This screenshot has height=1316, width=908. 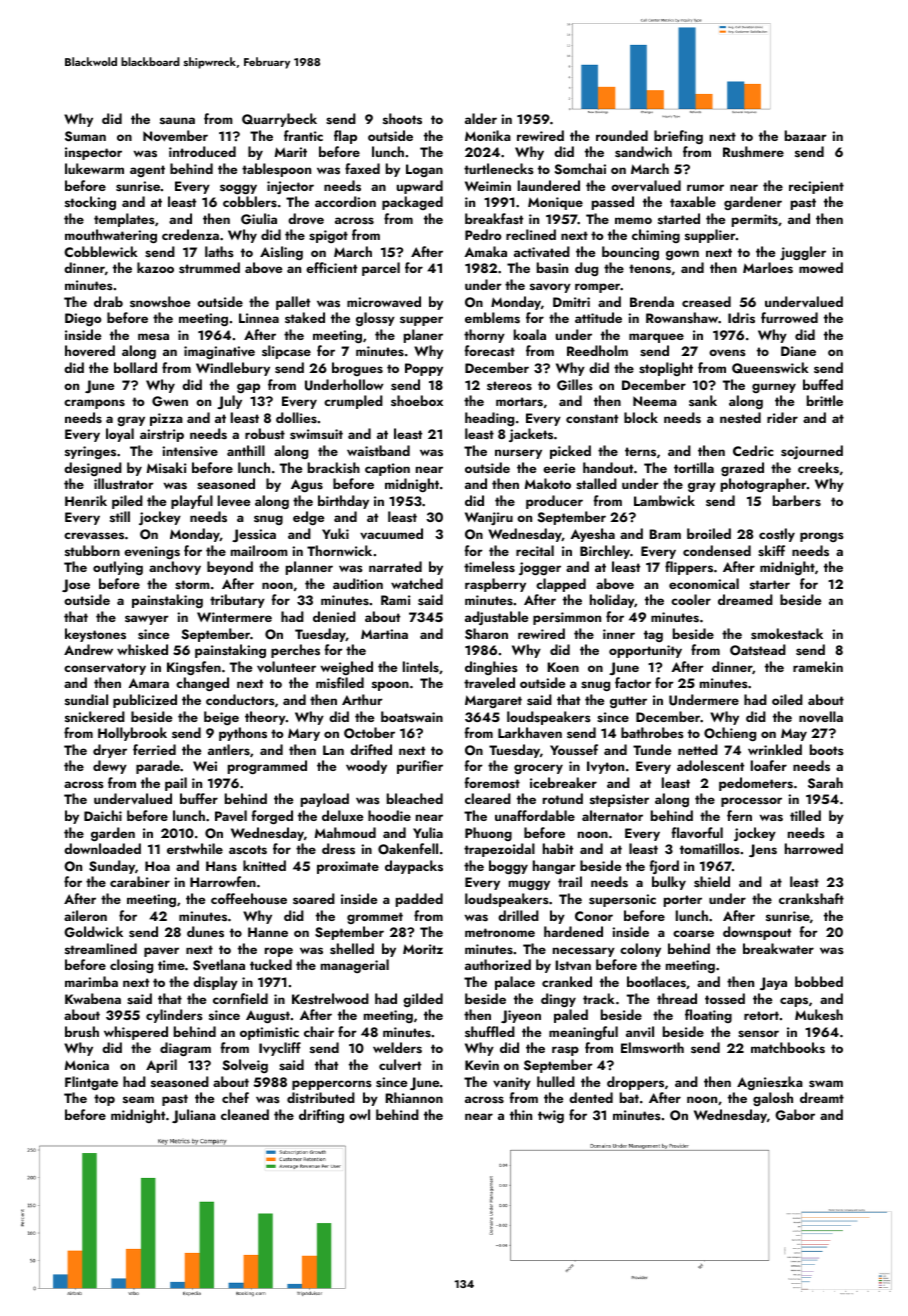 I want to click on anthill, so click(x=246, y=450).
